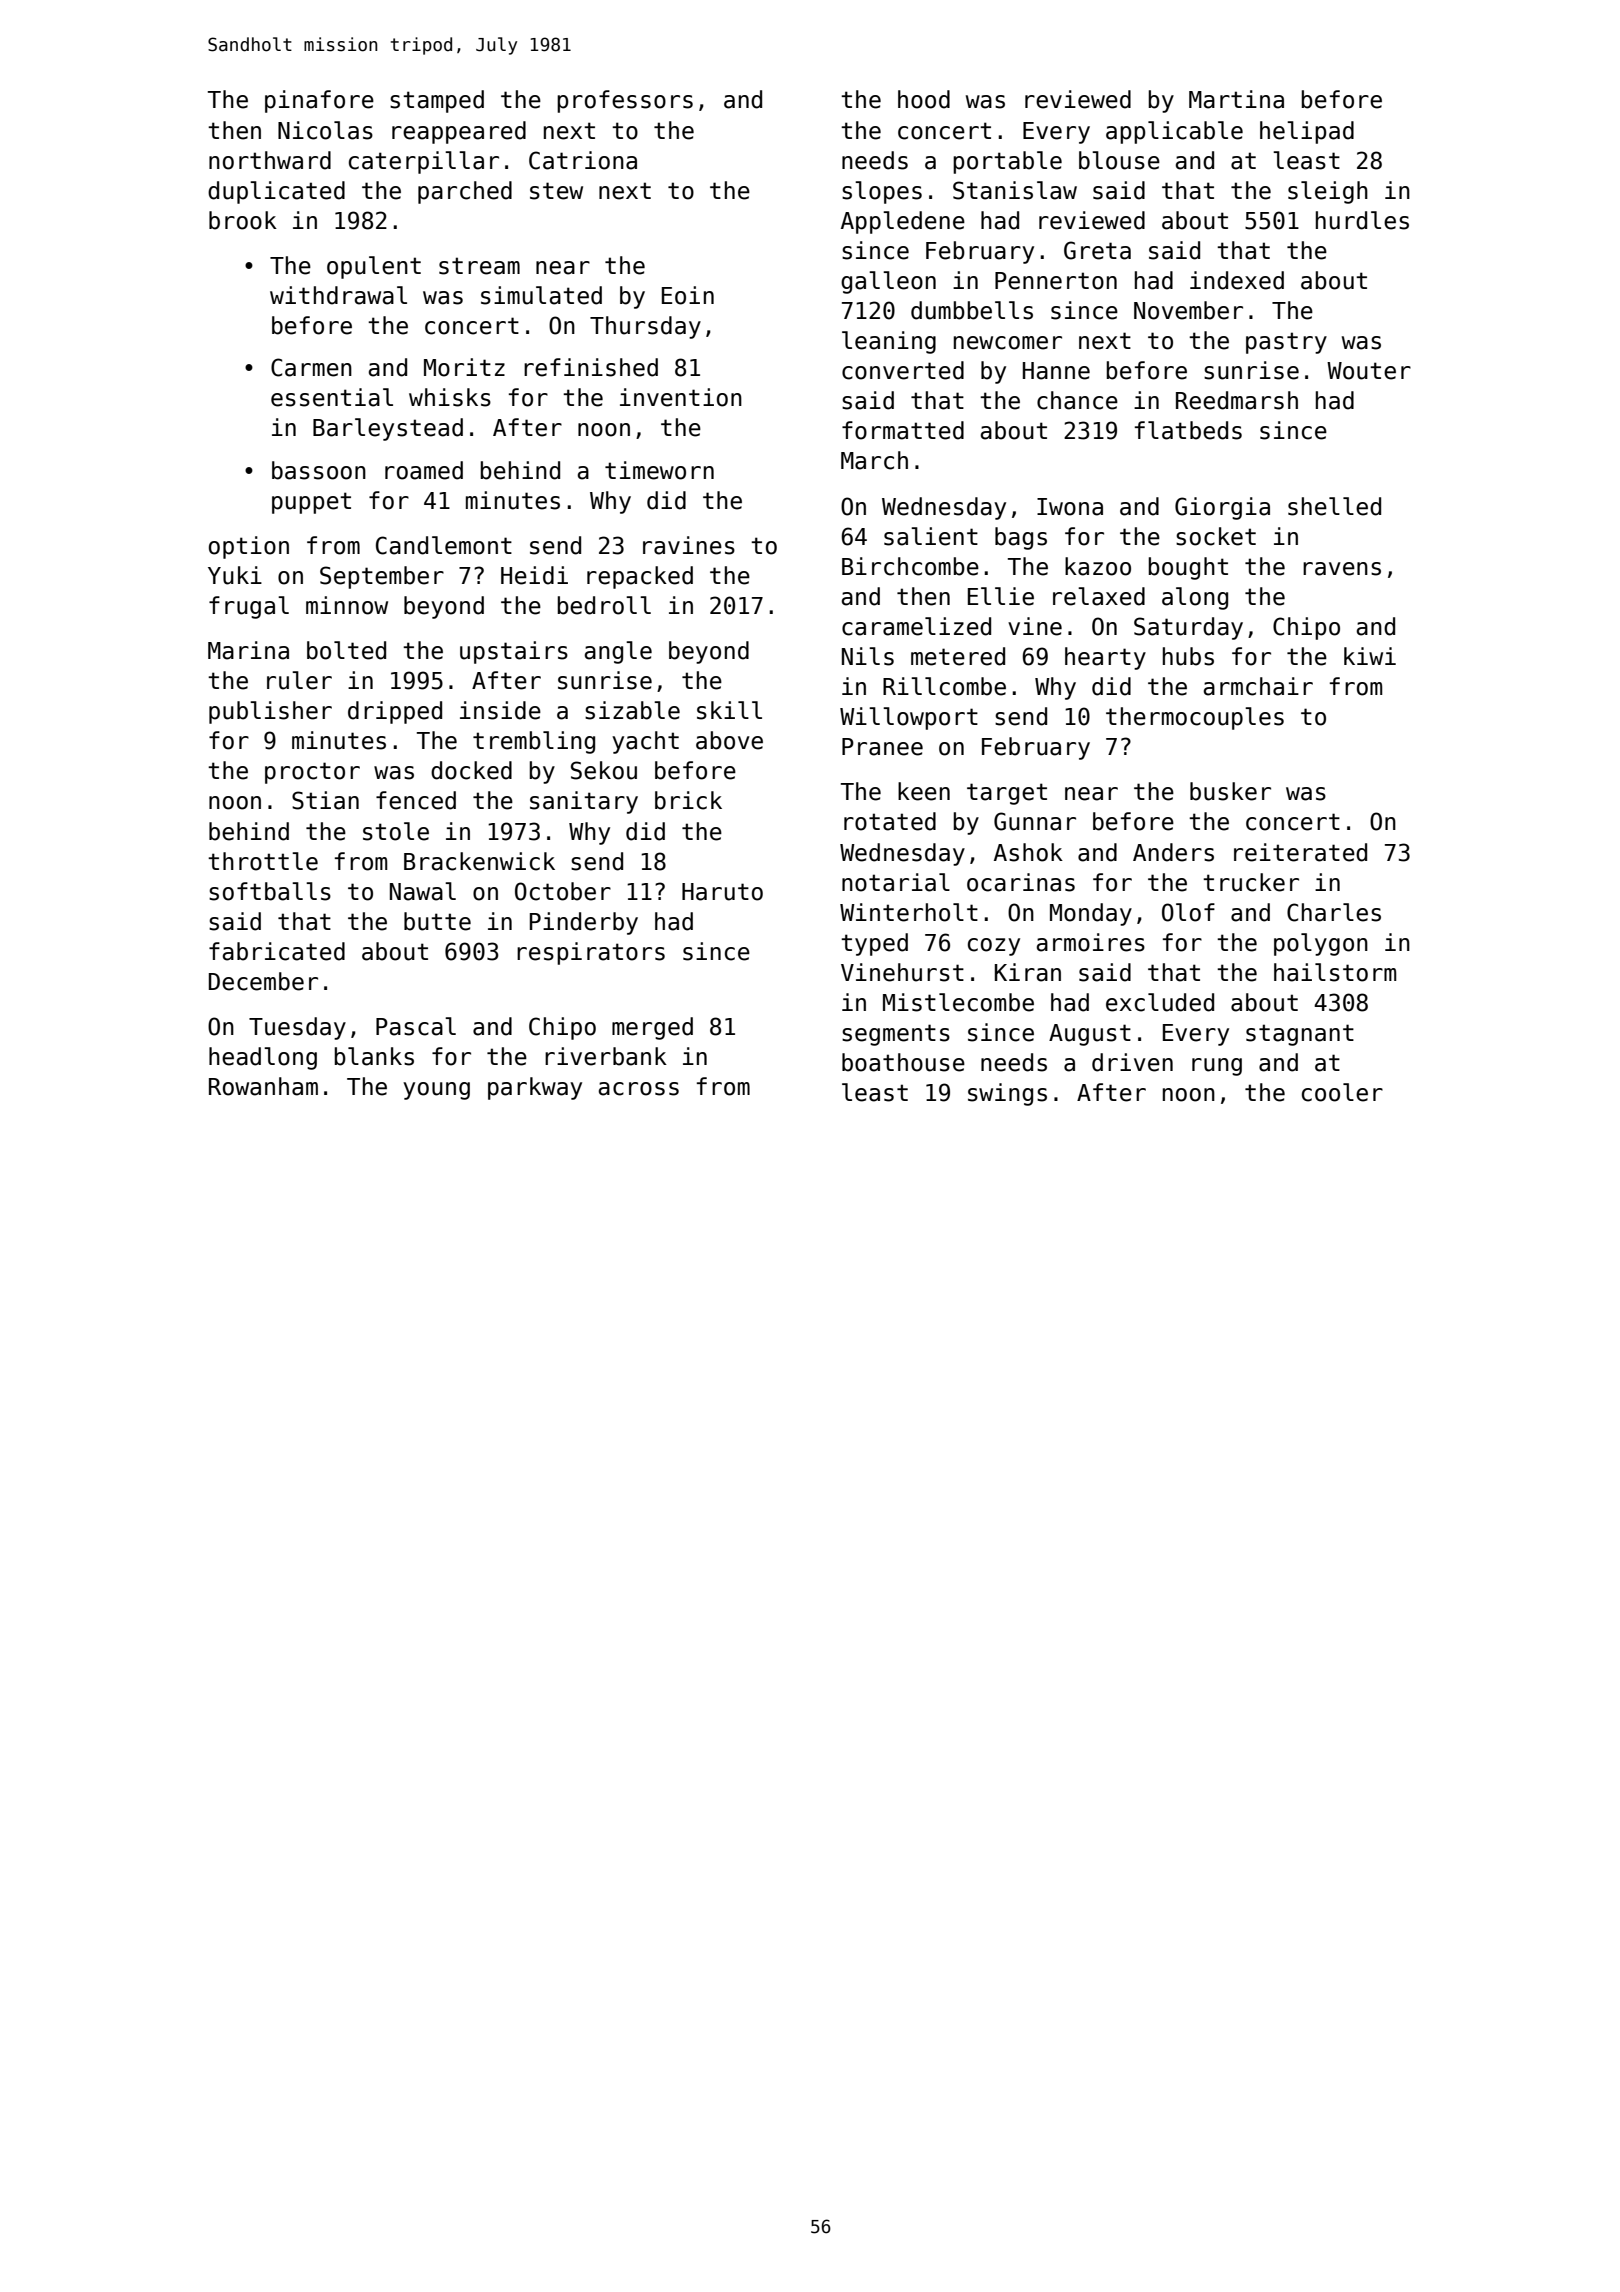 The width and height of the document is (1620, 2292). I want to click on publisher, so click(270, 712).
